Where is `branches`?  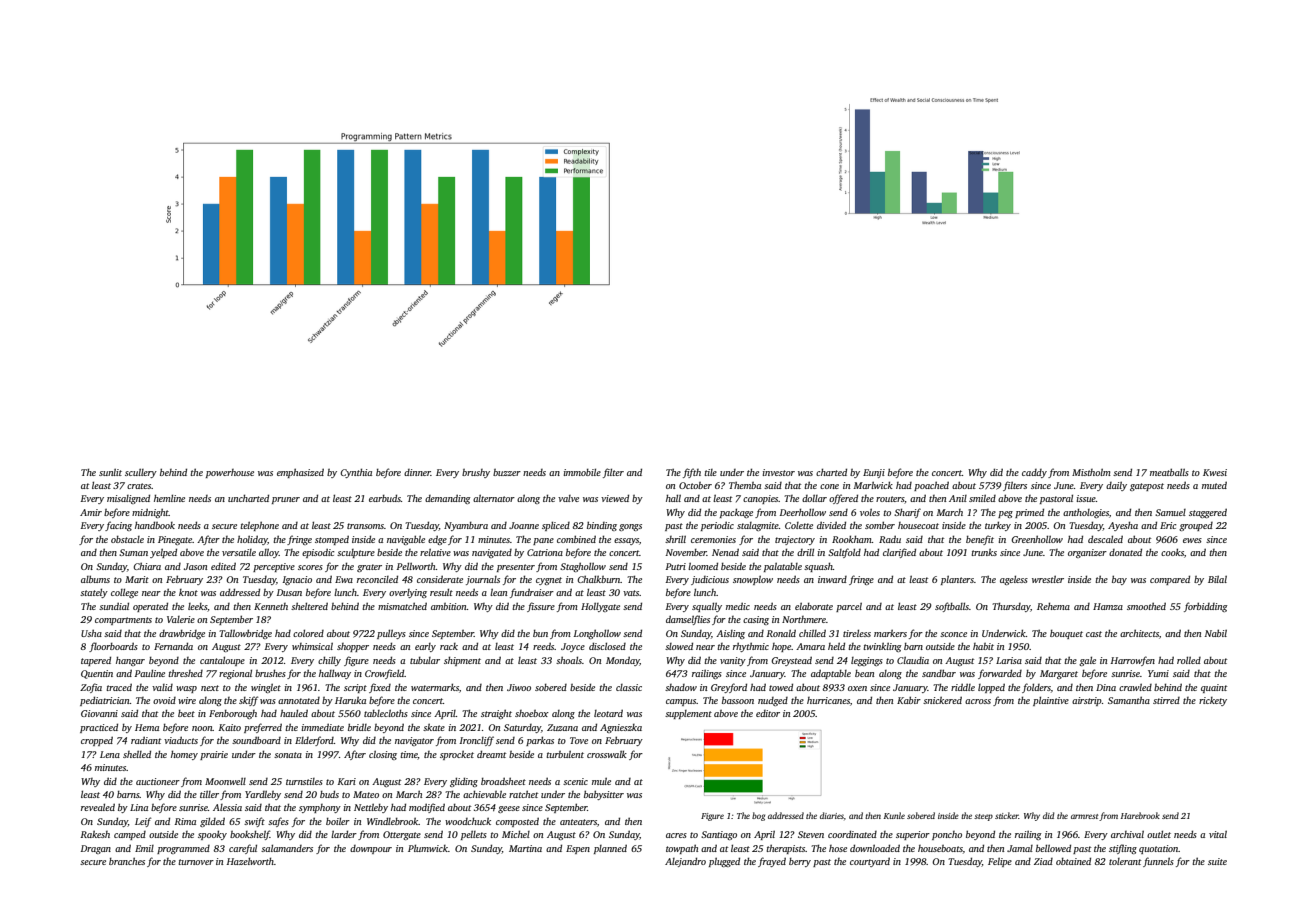 branches is located at coordinates (127, 861).
